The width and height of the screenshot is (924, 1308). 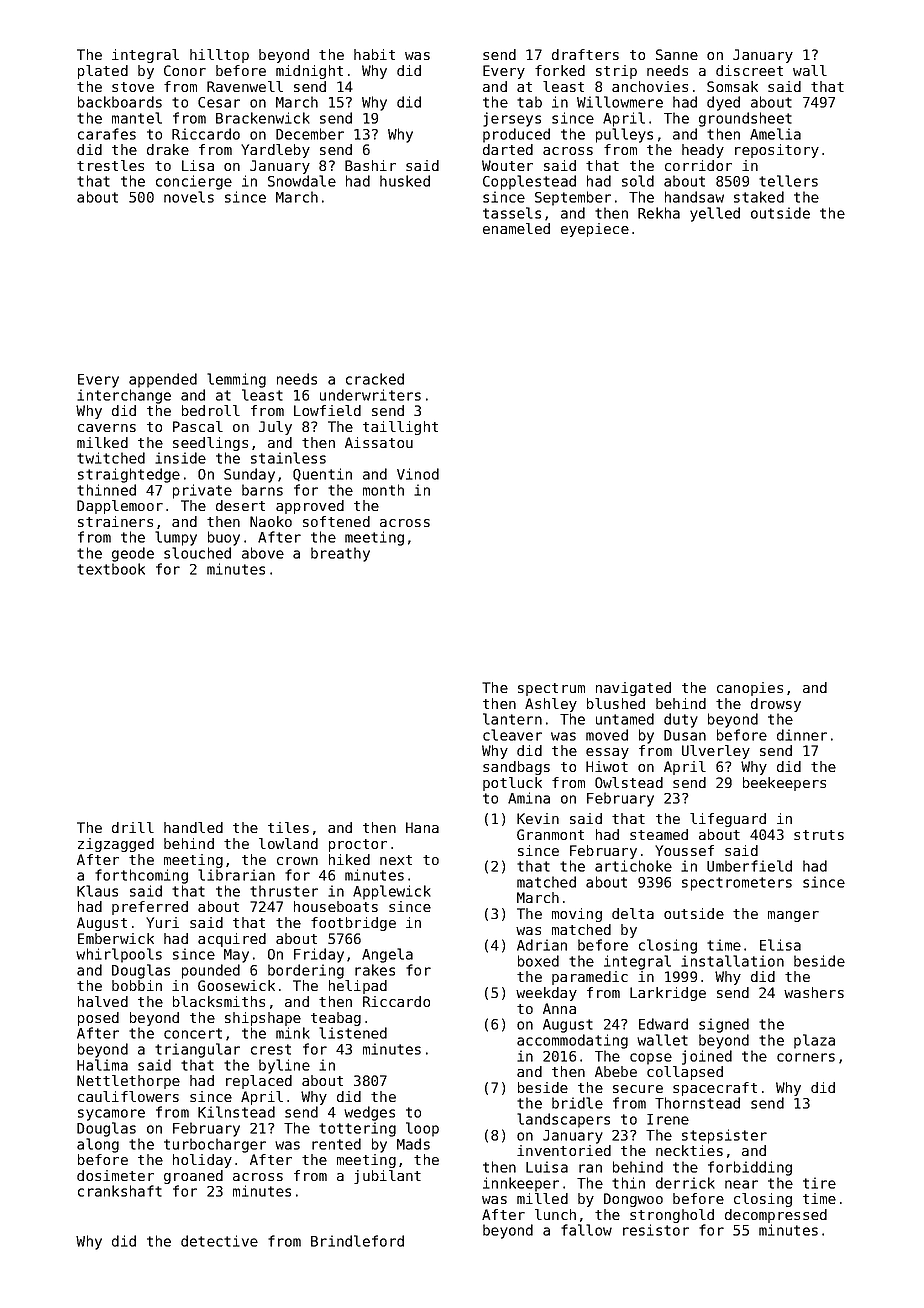 What do you see at coordinates (358, 987) in the screenshot?
I see `helipad` at bounding box center [358, 987].
